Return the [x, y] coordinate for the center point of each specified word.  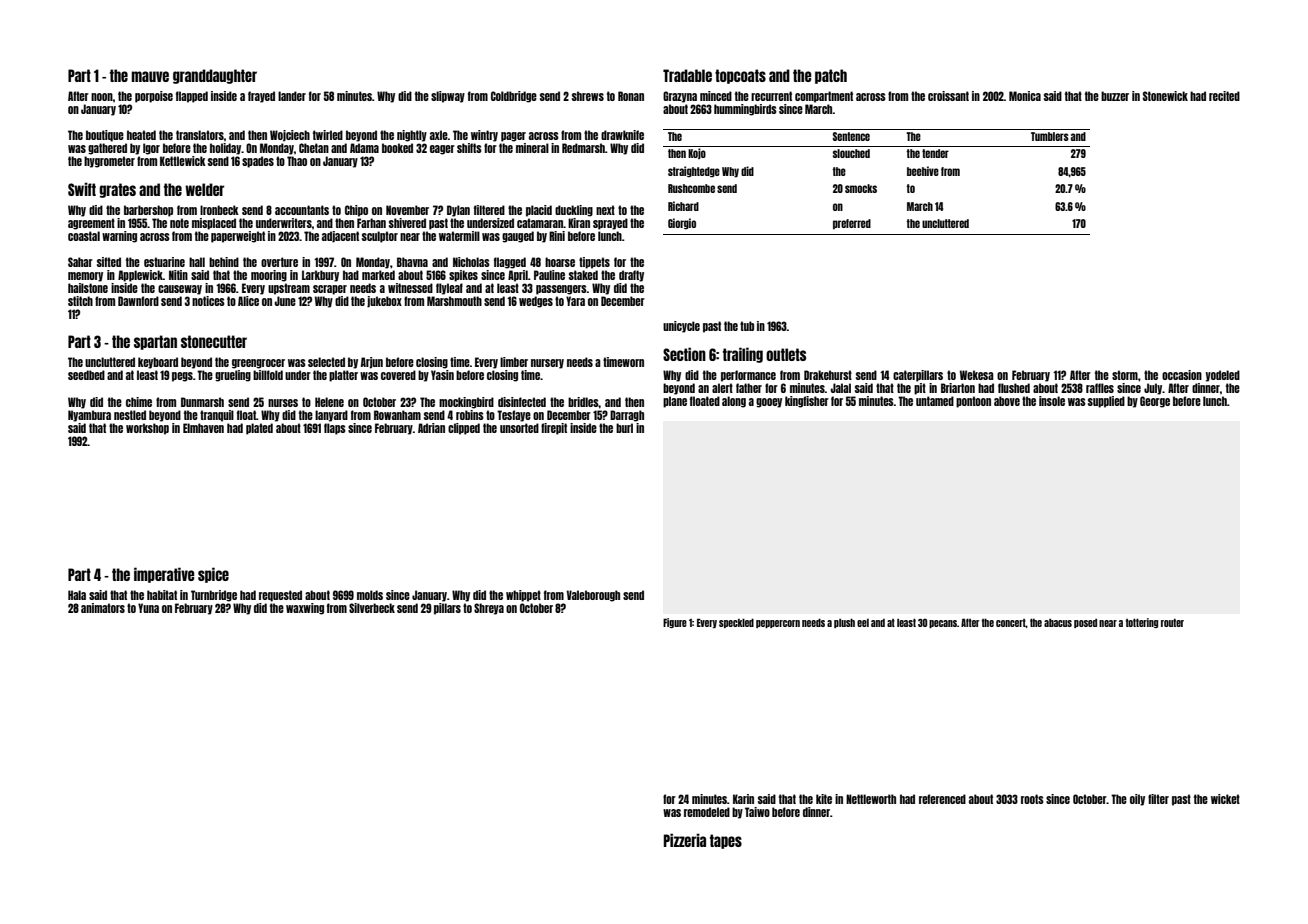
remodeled [707, 812]
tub [747, 326]
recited [1224, 96]
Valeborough [593, 596]
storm [1125, 375]
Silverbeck [372, 608]
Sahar [80, 262]
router [1172, 623]
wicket [1225, 799]
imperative [164, 575]
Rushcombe [691, 188]
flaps [335, 429]
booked [397, 148]
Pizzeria [685, 840]
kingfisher [807, 402]
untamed [935, 401]
